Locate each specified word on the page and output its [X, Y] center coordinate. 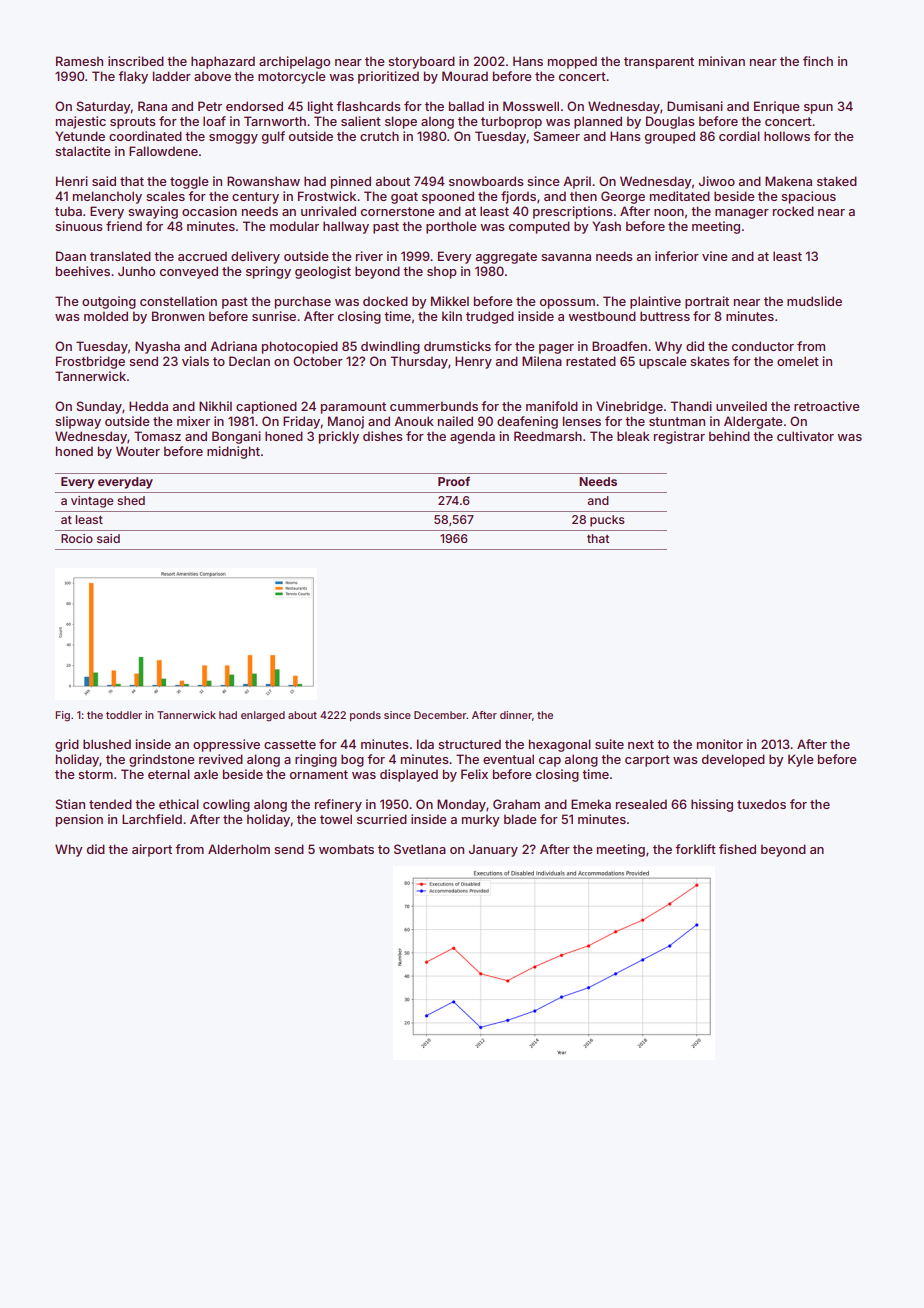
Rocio [77, 538]
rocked [793, 211]
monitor [720, 744]
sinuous [79, 226]
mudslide [814, 301]
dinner [516, 715]
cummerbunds [434, 406]
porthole [451, 227]
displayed [409, 775]
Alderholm [239, 849]
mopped [572, 62]
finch [818, 61]
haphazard [223, 62]
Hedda [148, 406]
